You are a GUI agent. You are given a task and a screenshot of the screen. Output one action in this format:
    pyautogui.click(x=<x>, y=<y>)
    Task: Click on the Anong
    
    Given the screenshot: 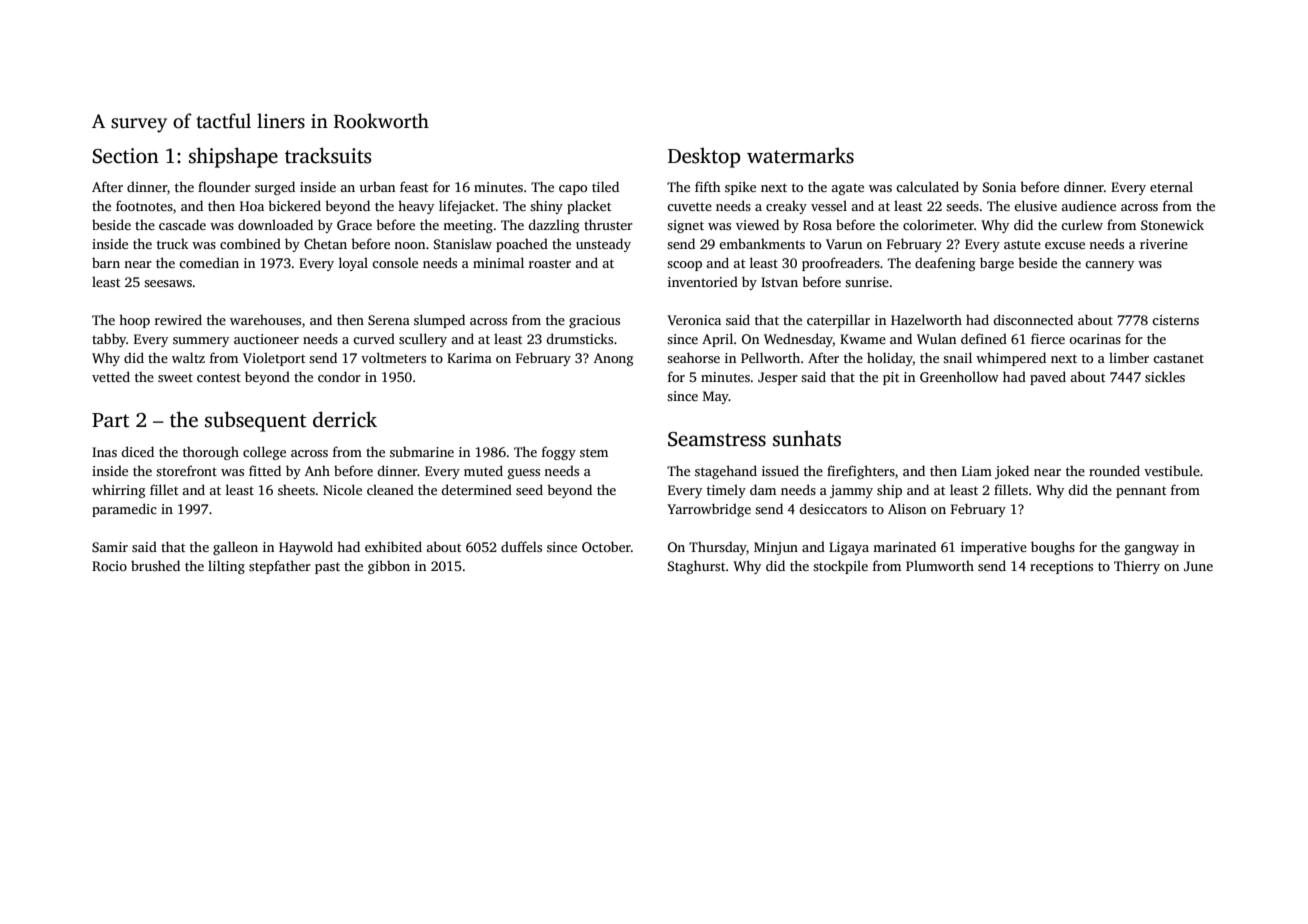 What is the action you would take?
    pyautogui.click(x=614, y=359)
